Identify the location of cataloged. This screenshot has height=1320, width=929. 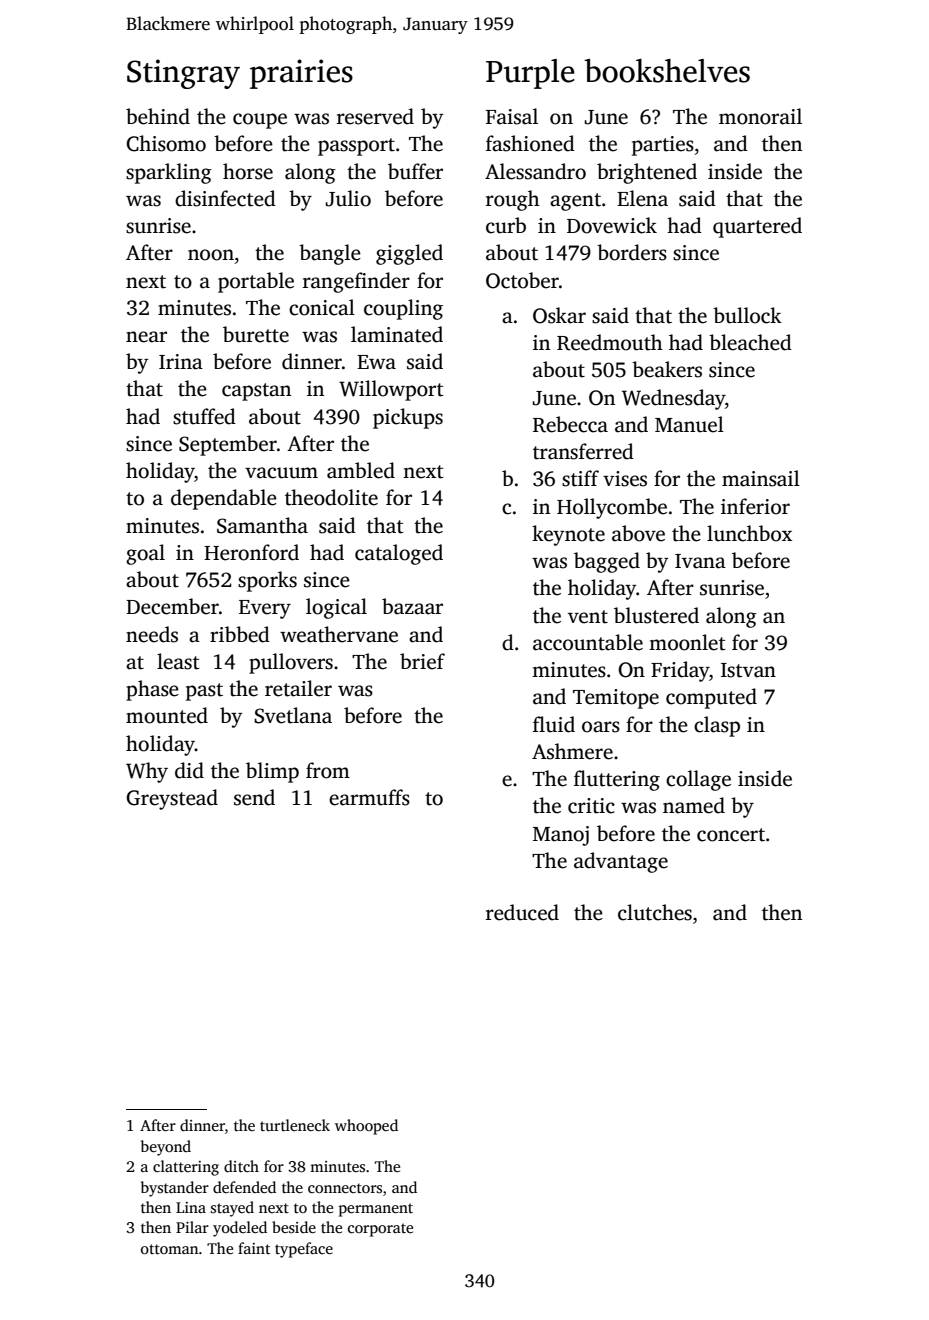
(399, 554).
